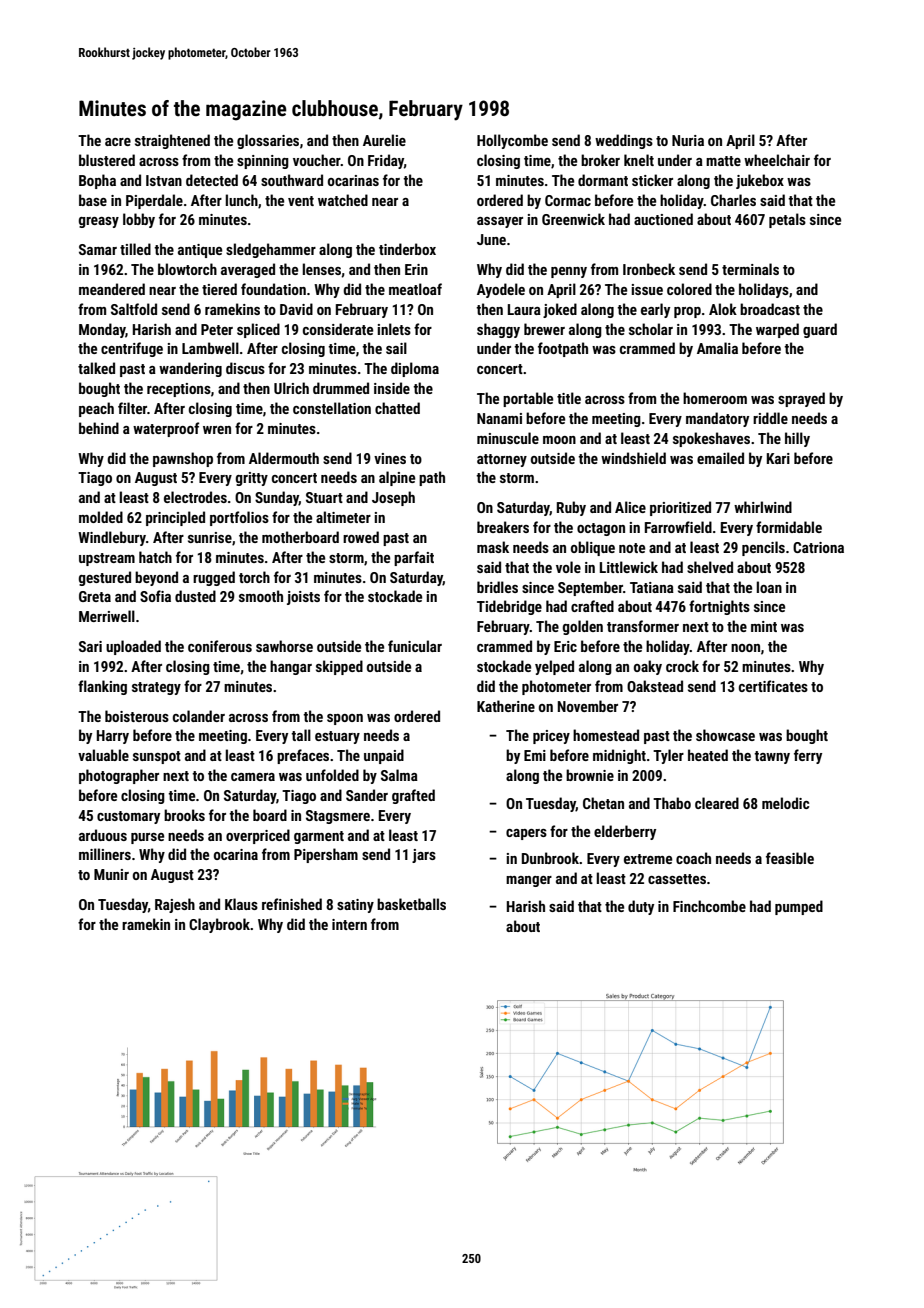 This screenshot has height=1308, width=924. What do you see at coordinates (820, 330) in the screenshot?
I see `guard` at bounding box center [820, 330].
